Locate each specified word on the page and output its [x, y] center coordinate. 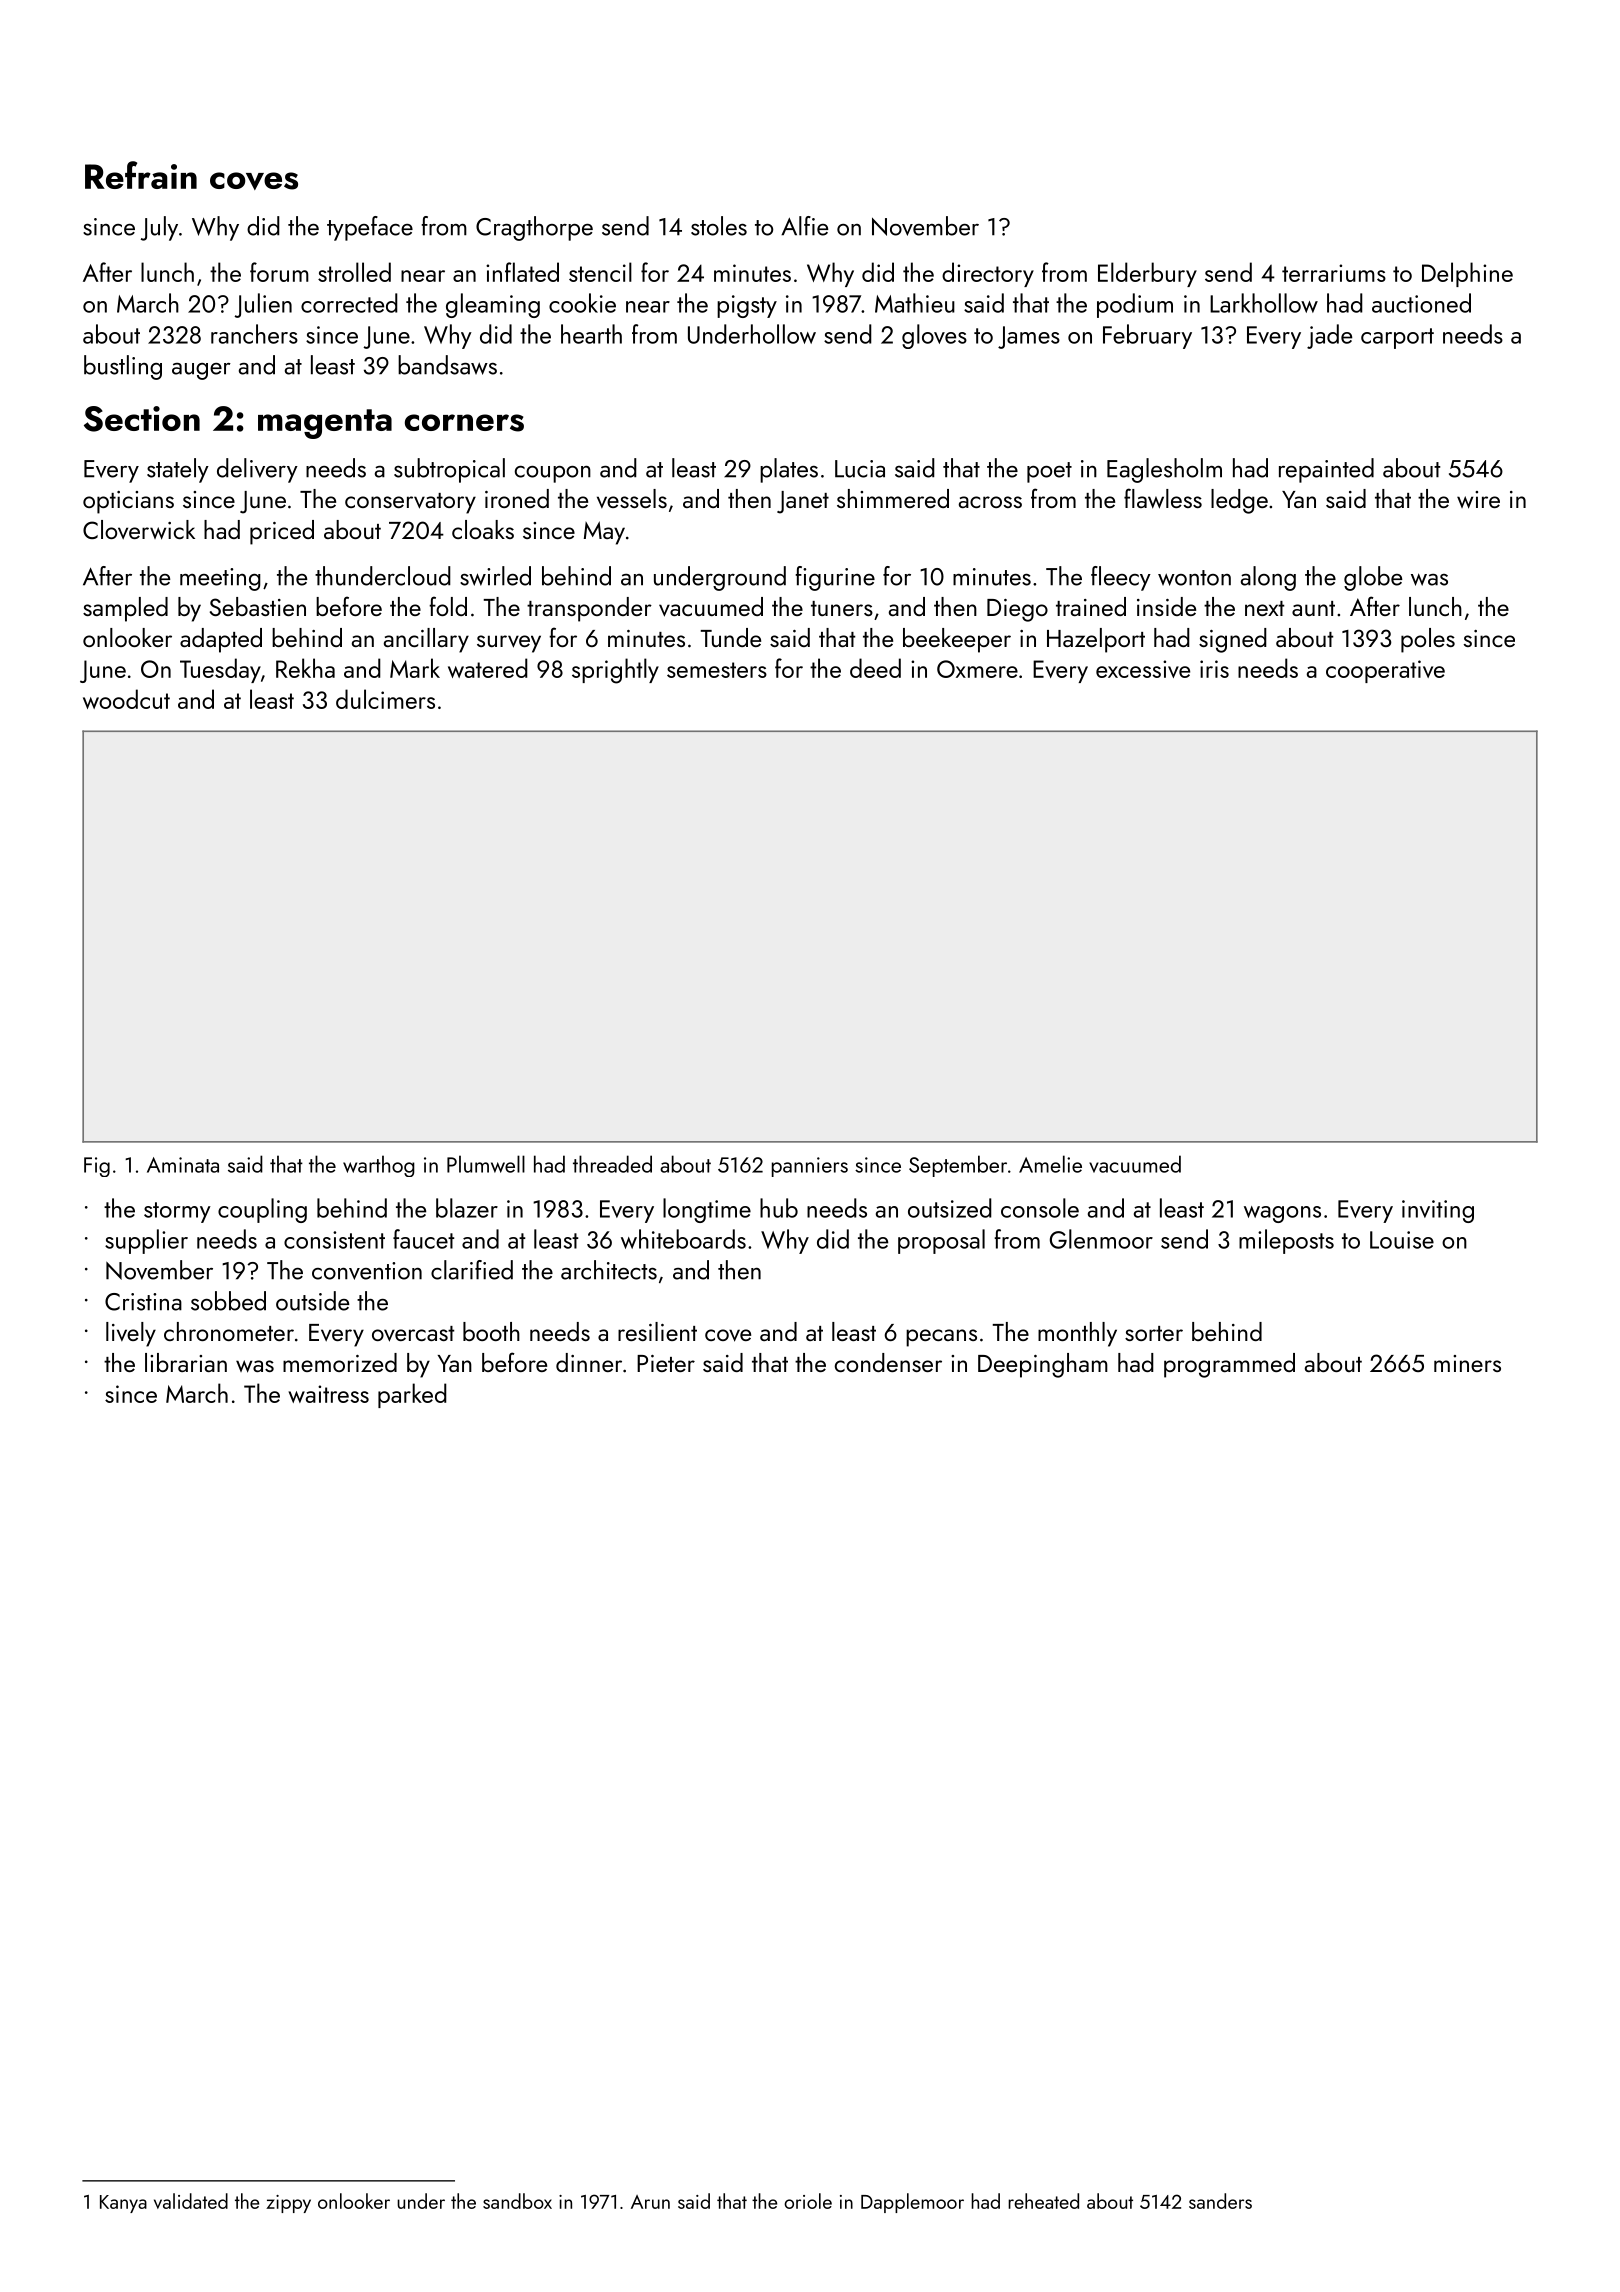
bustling [123, 367]
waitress [328, 1394]
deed [875, 668]
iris [1214, 669]
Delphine [1467, 274]
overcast [413, 1334]
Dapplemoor [912, 2203]
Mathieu [915, 303]
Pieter [666, 1363]
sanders [1220, 2201]
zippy [288, 2204]
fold [448, 606]
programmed [1229, 1365]
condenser [888, 1362]
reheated [1043, 2201]
